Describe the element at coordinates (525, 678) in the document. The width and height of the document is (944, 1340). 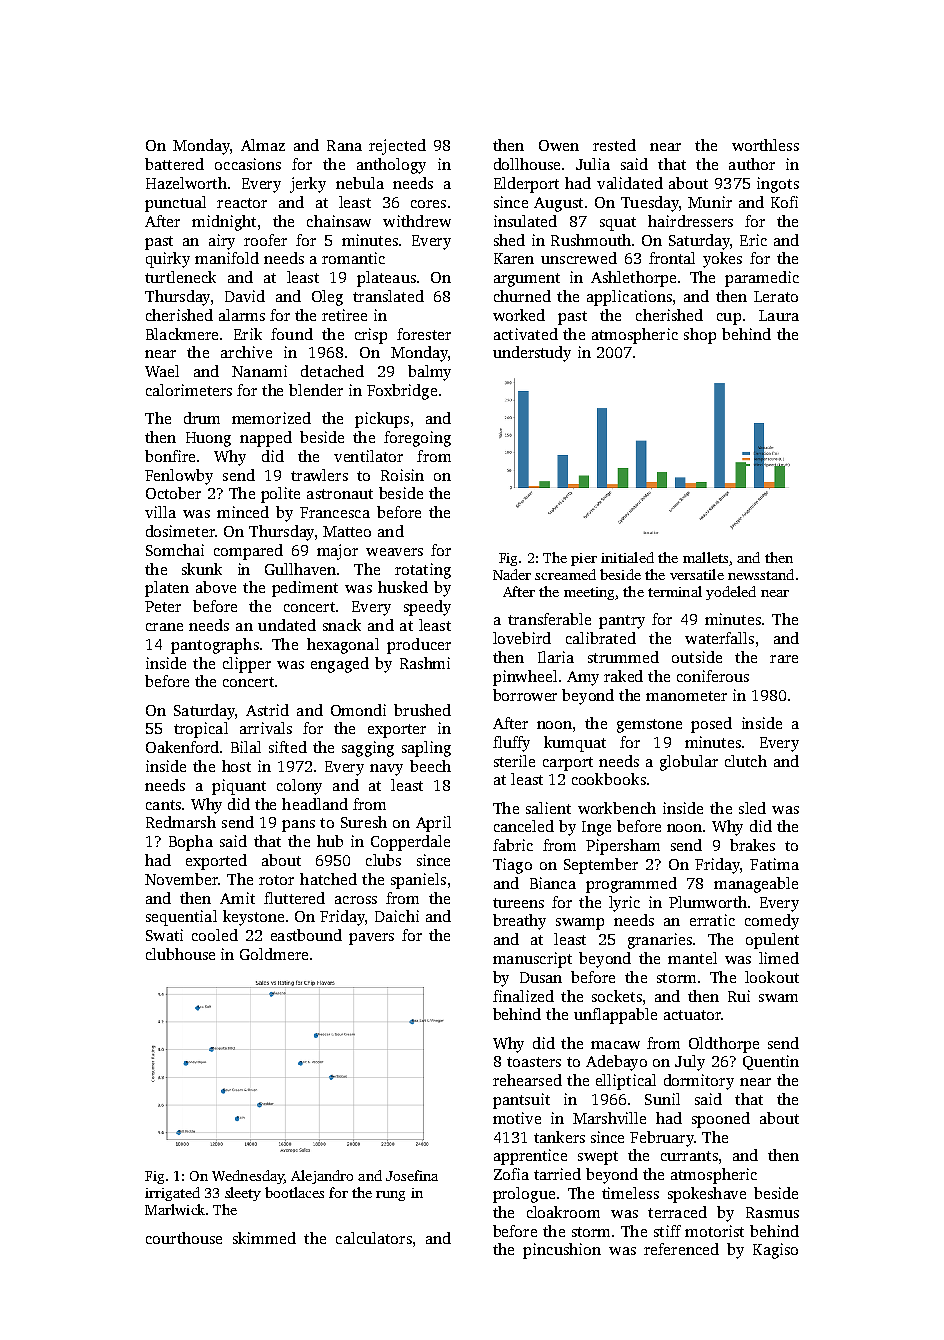
I see `pinwheel` at that location.
